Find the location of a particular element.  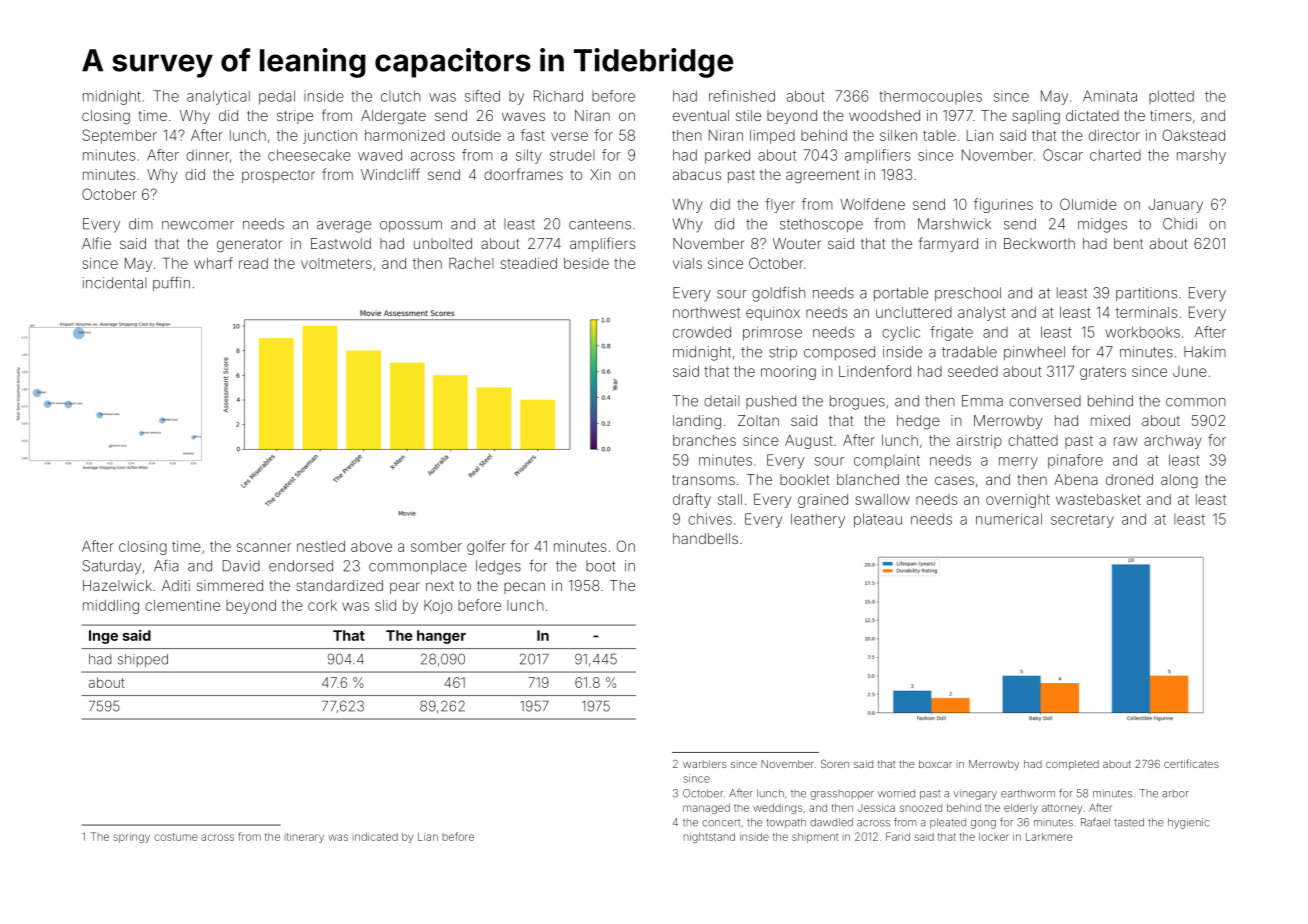

nestled is located at coordinates (321, 546).
